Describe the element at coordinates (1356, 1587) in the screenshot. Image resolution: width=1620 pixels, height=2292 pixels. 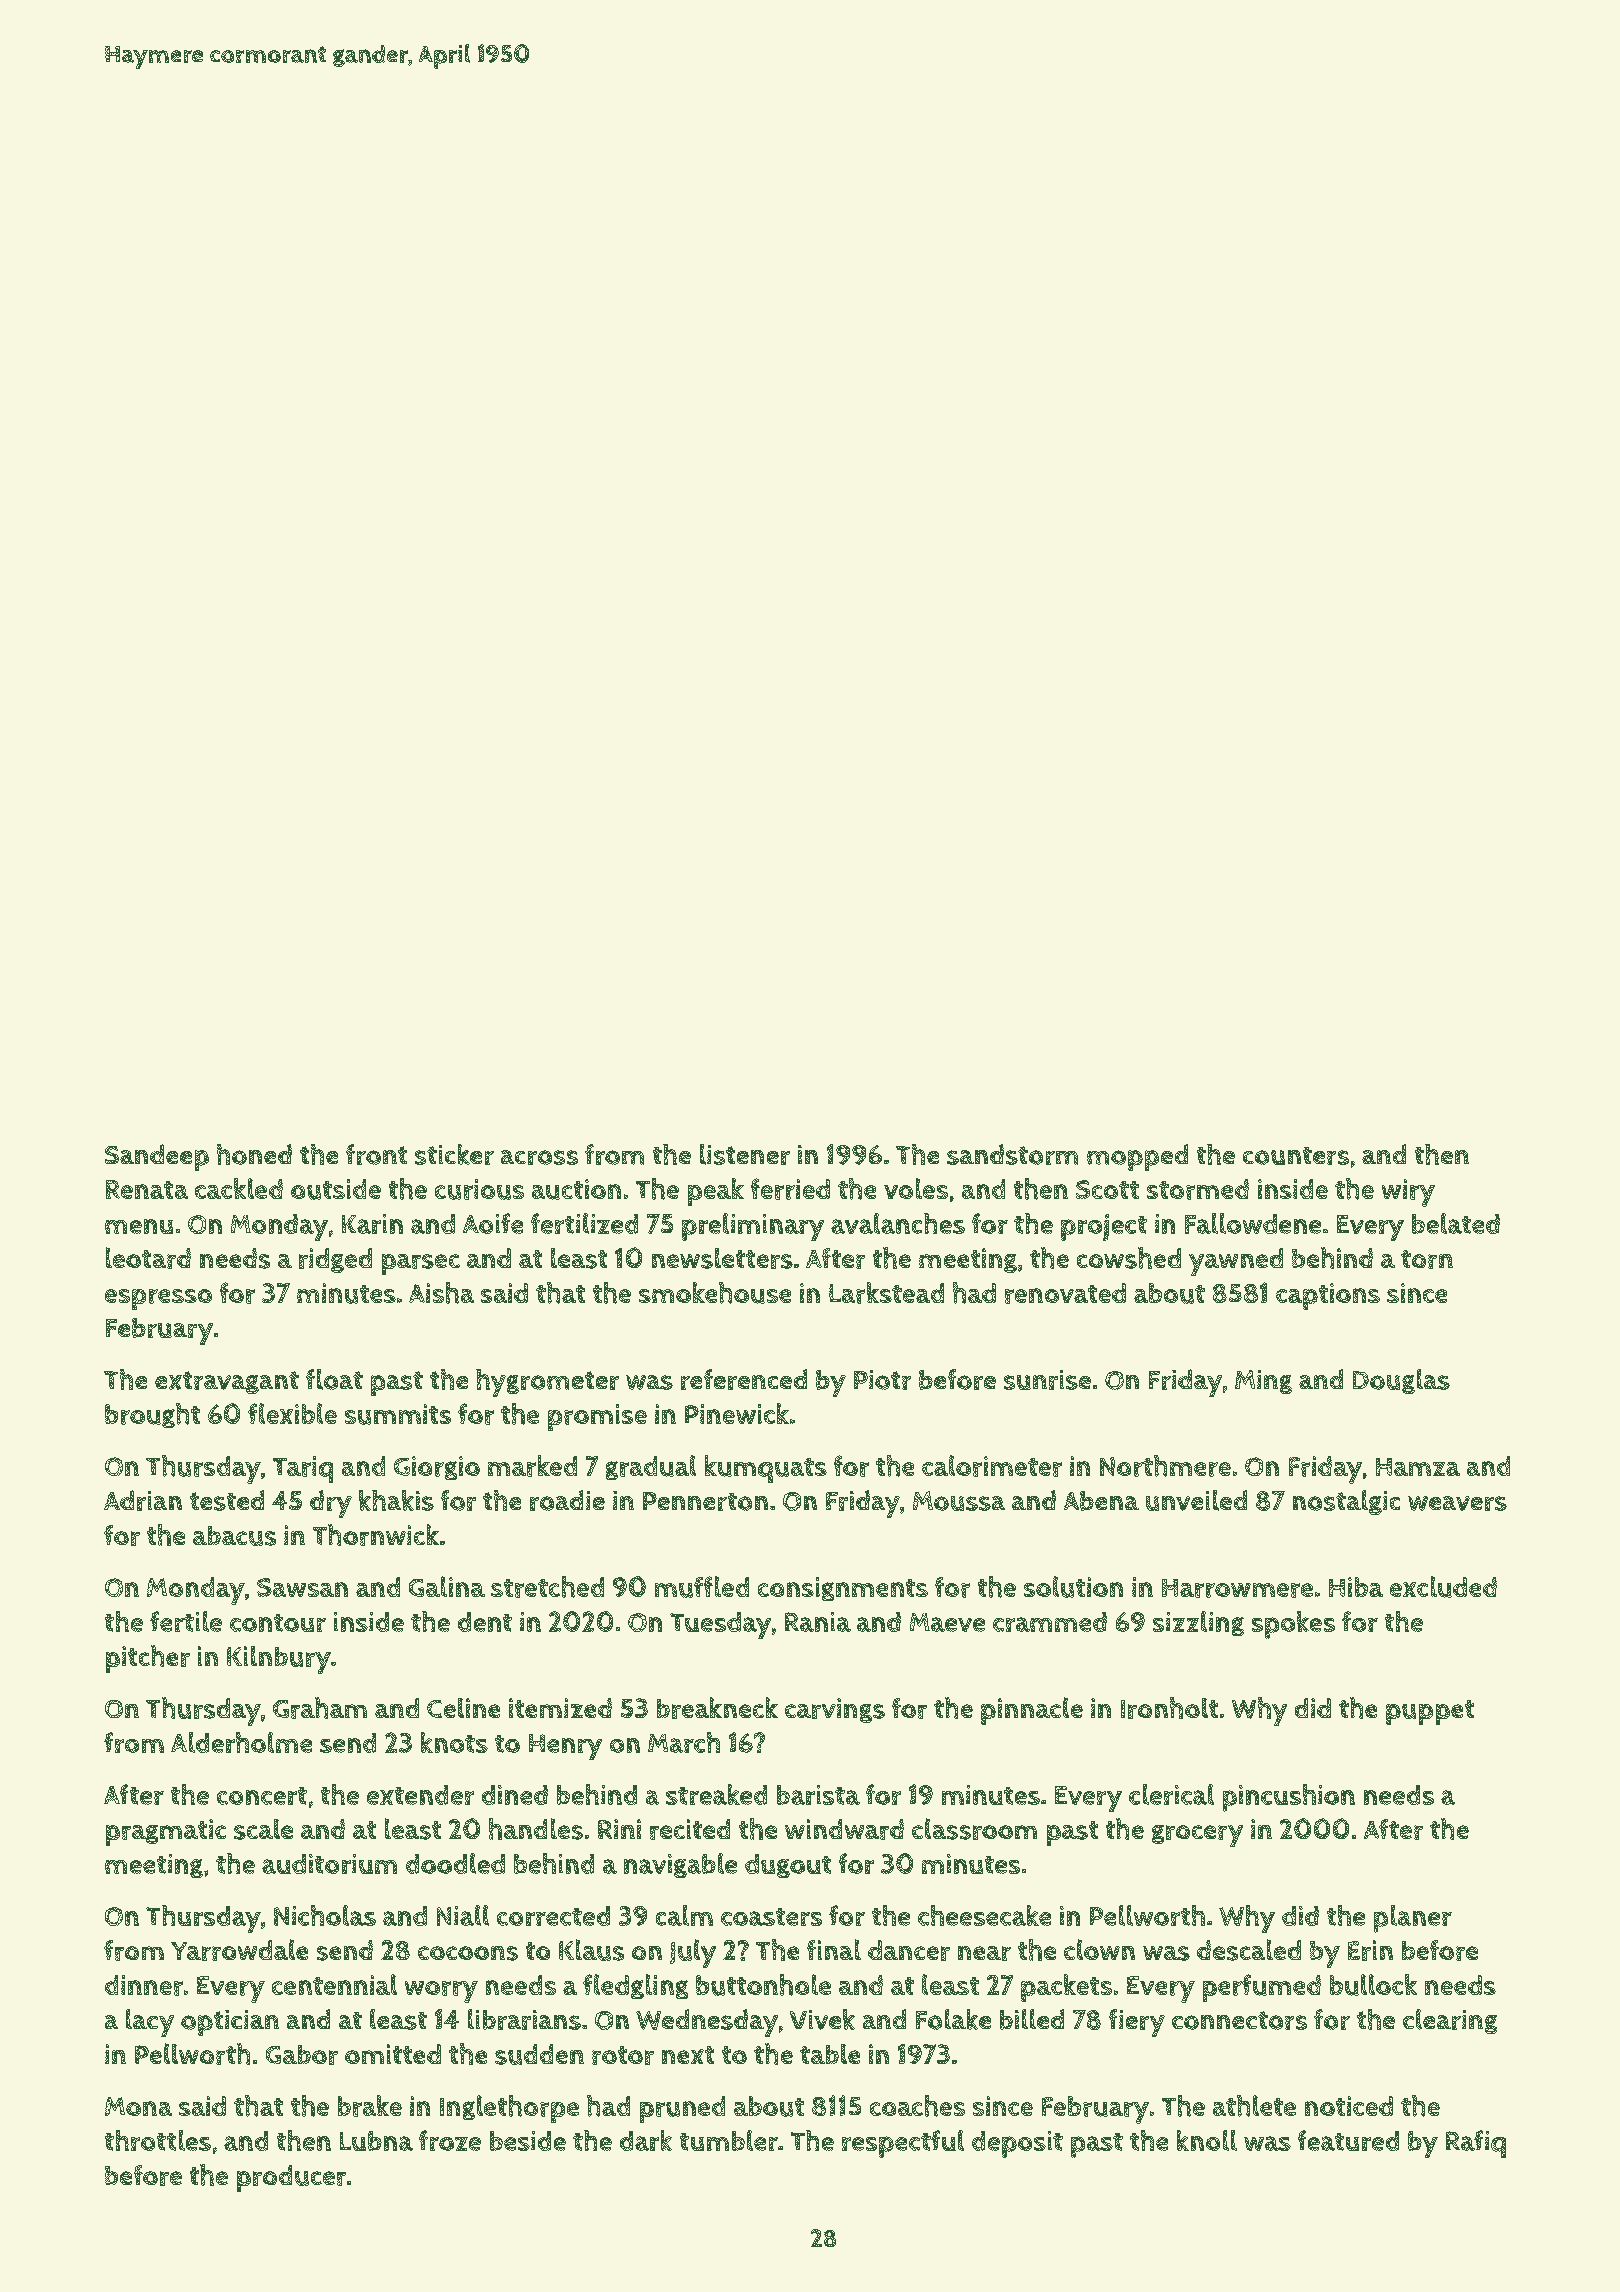
I see `Hiba` at that location.
